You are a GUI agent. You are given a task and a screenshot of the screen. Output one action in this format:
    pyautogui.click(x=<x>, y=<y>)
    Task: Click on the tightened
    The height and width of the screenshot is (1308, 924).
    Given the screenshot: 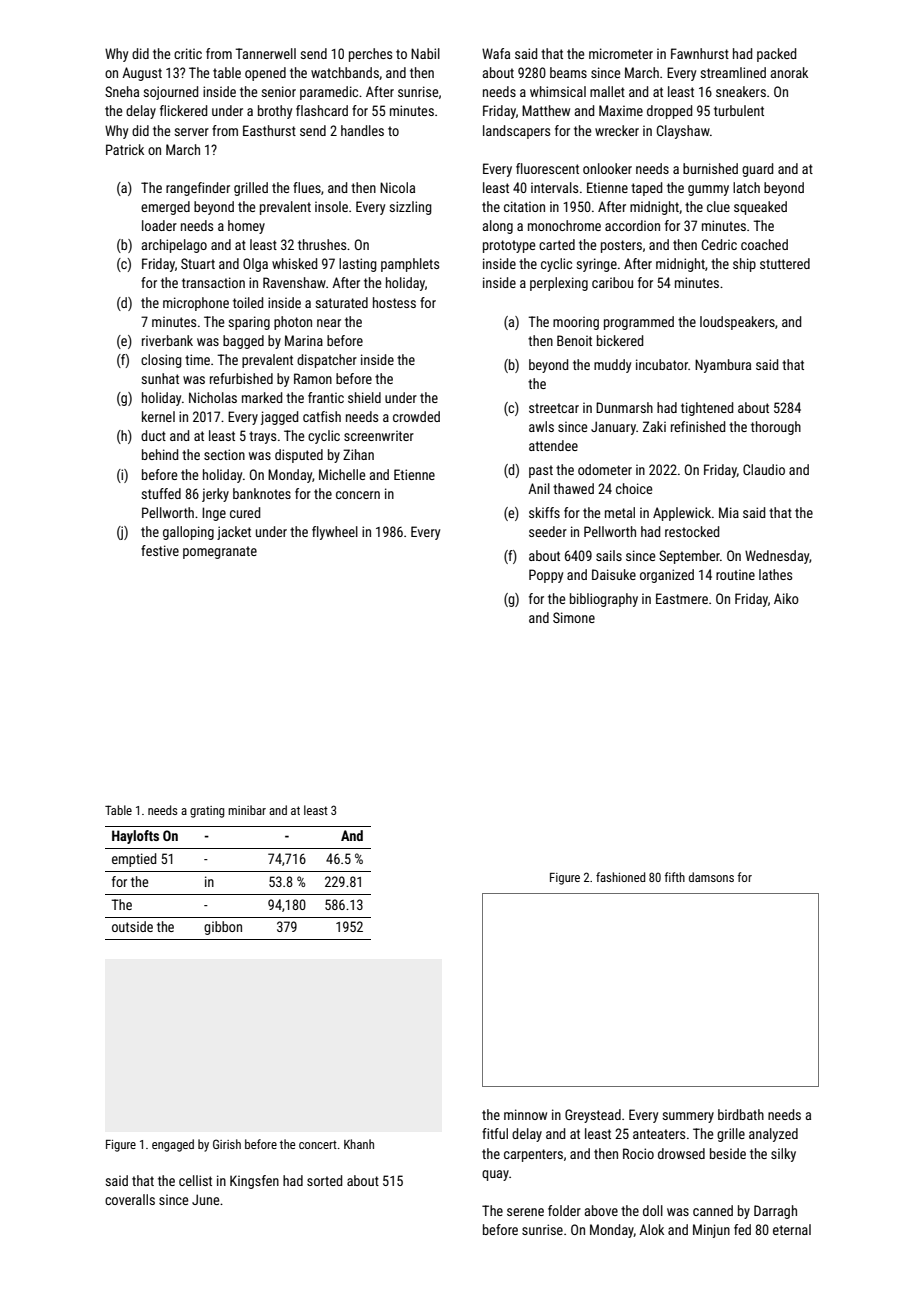 What is the action you would take?
    pyautogui.click(x=707, y=409)
